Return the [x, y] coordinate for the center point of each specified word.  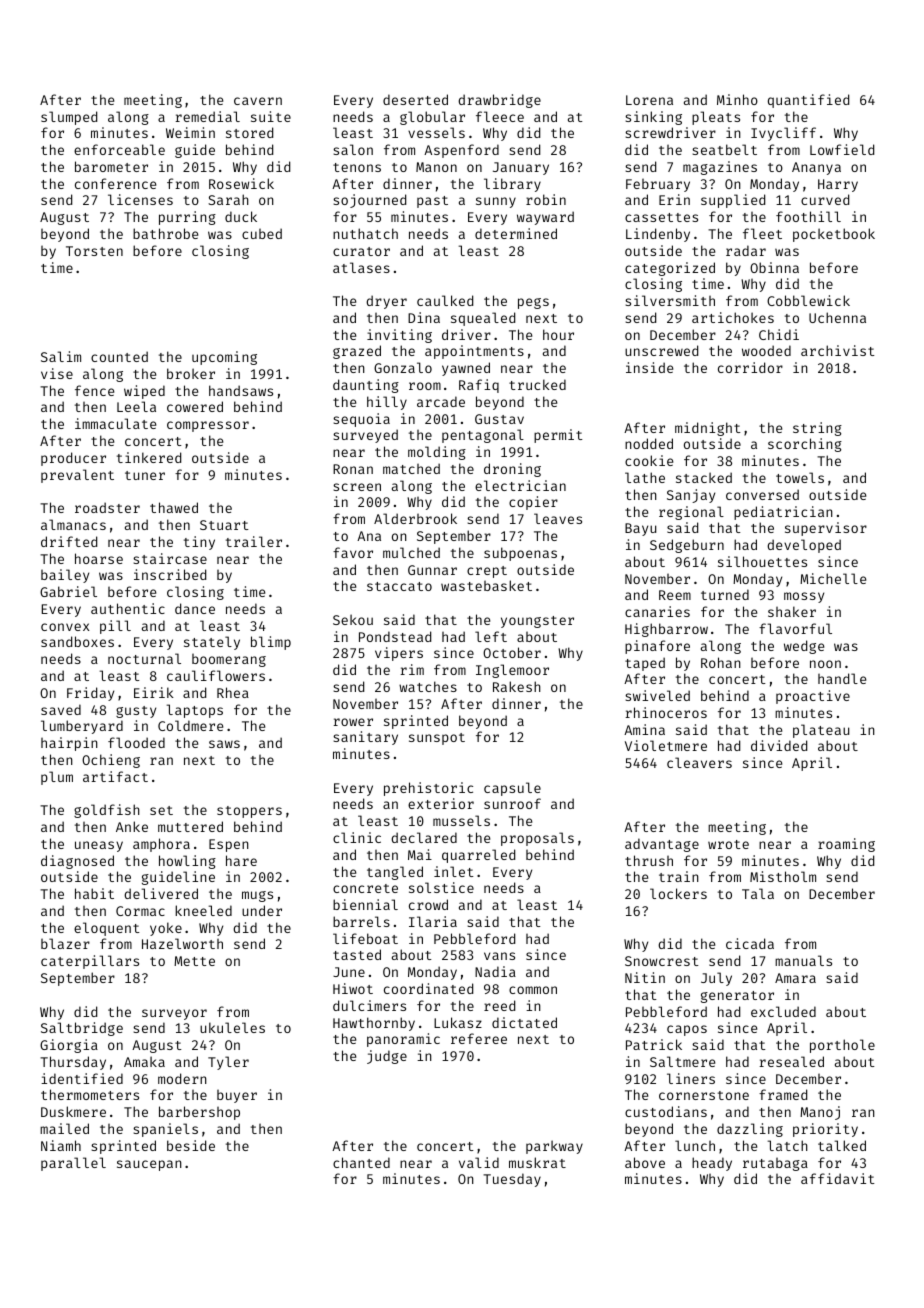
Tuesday [512, 1180]
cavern [258, 101]
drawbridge [499, 101]
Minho [737, 99]
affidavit [838, 1178]
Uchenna [837, 317]
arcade [441, 401]
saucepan [149, 1165]
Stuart [224, 525]
